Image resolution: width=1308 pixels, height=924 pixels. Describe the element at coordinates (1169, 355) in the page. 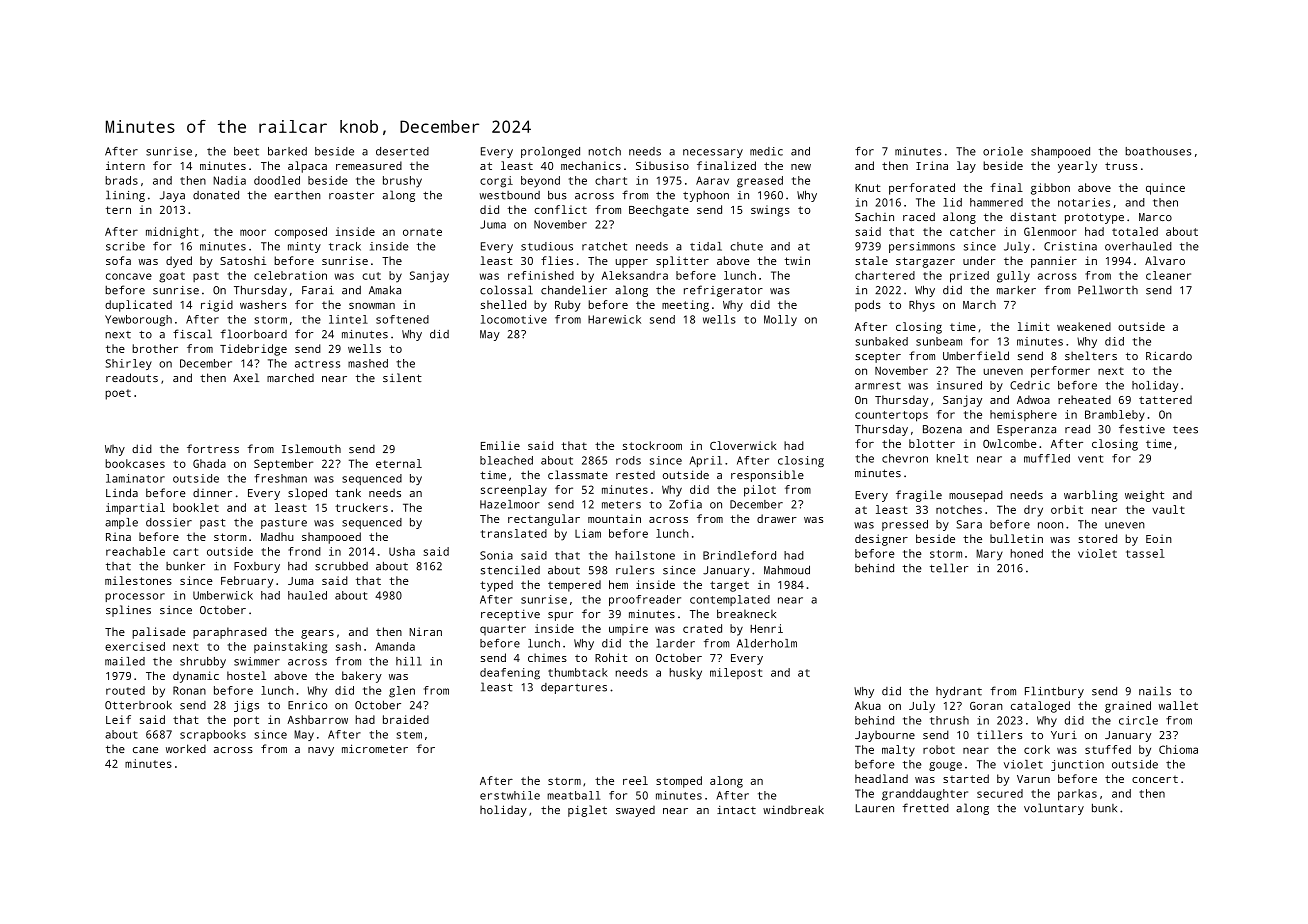

I see `Ricardo` at that location.
